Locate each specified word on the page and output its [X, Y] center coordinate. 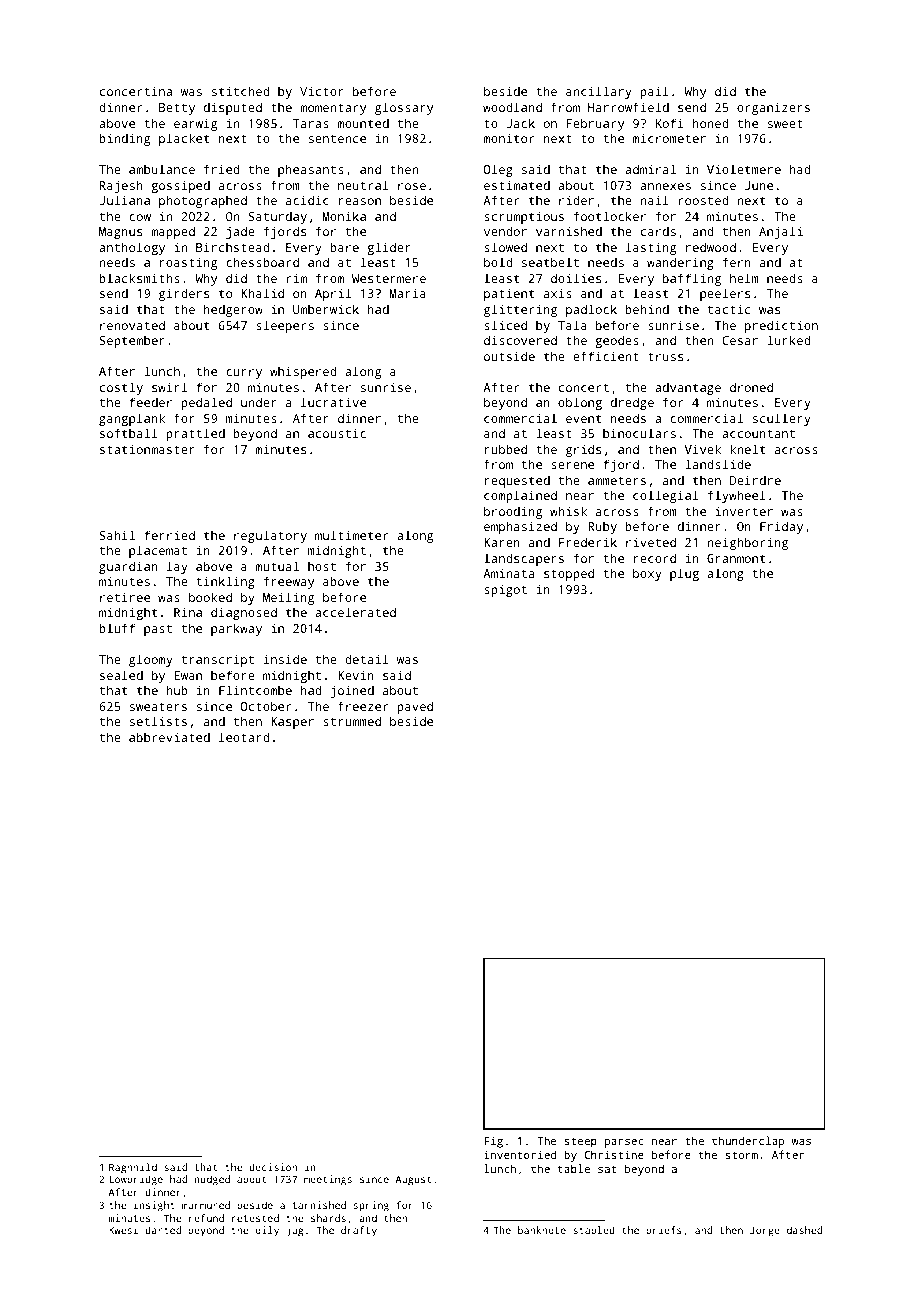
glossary [404, 108]
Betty [177, 109]
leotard [244, 737]
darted [163, 1230]
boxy [647, 574]
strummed [352, 721]
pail [654, 92]
